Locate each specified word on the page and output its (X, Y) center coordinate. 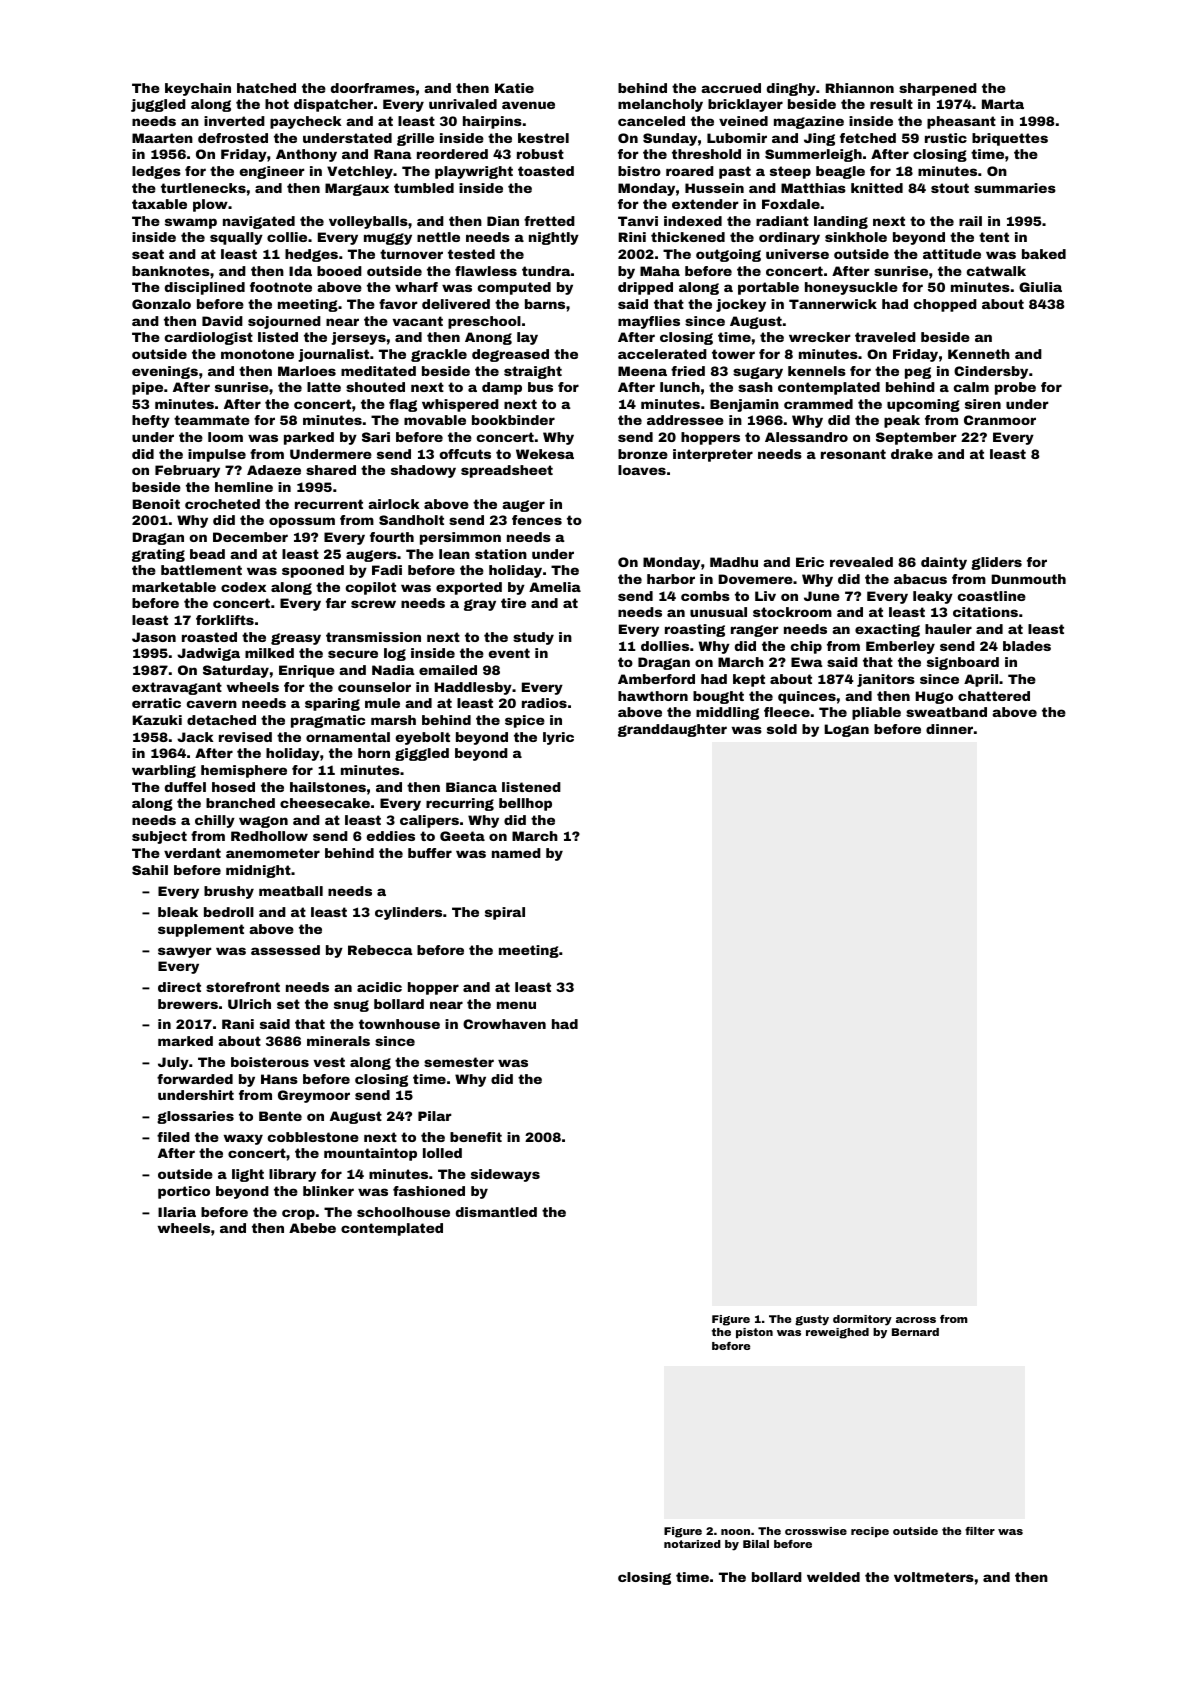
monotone (257, 354)
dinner (949, 729)
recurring (460, 804)
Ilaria (177, 1212)
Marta (1003, 104)
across (916, 1320)
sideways (505, 1175)
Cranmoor (1000, 420)
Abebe (312, 1228)
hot (277, 104)
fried (688, 371)
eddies (391, 836)
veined (743, 121)
